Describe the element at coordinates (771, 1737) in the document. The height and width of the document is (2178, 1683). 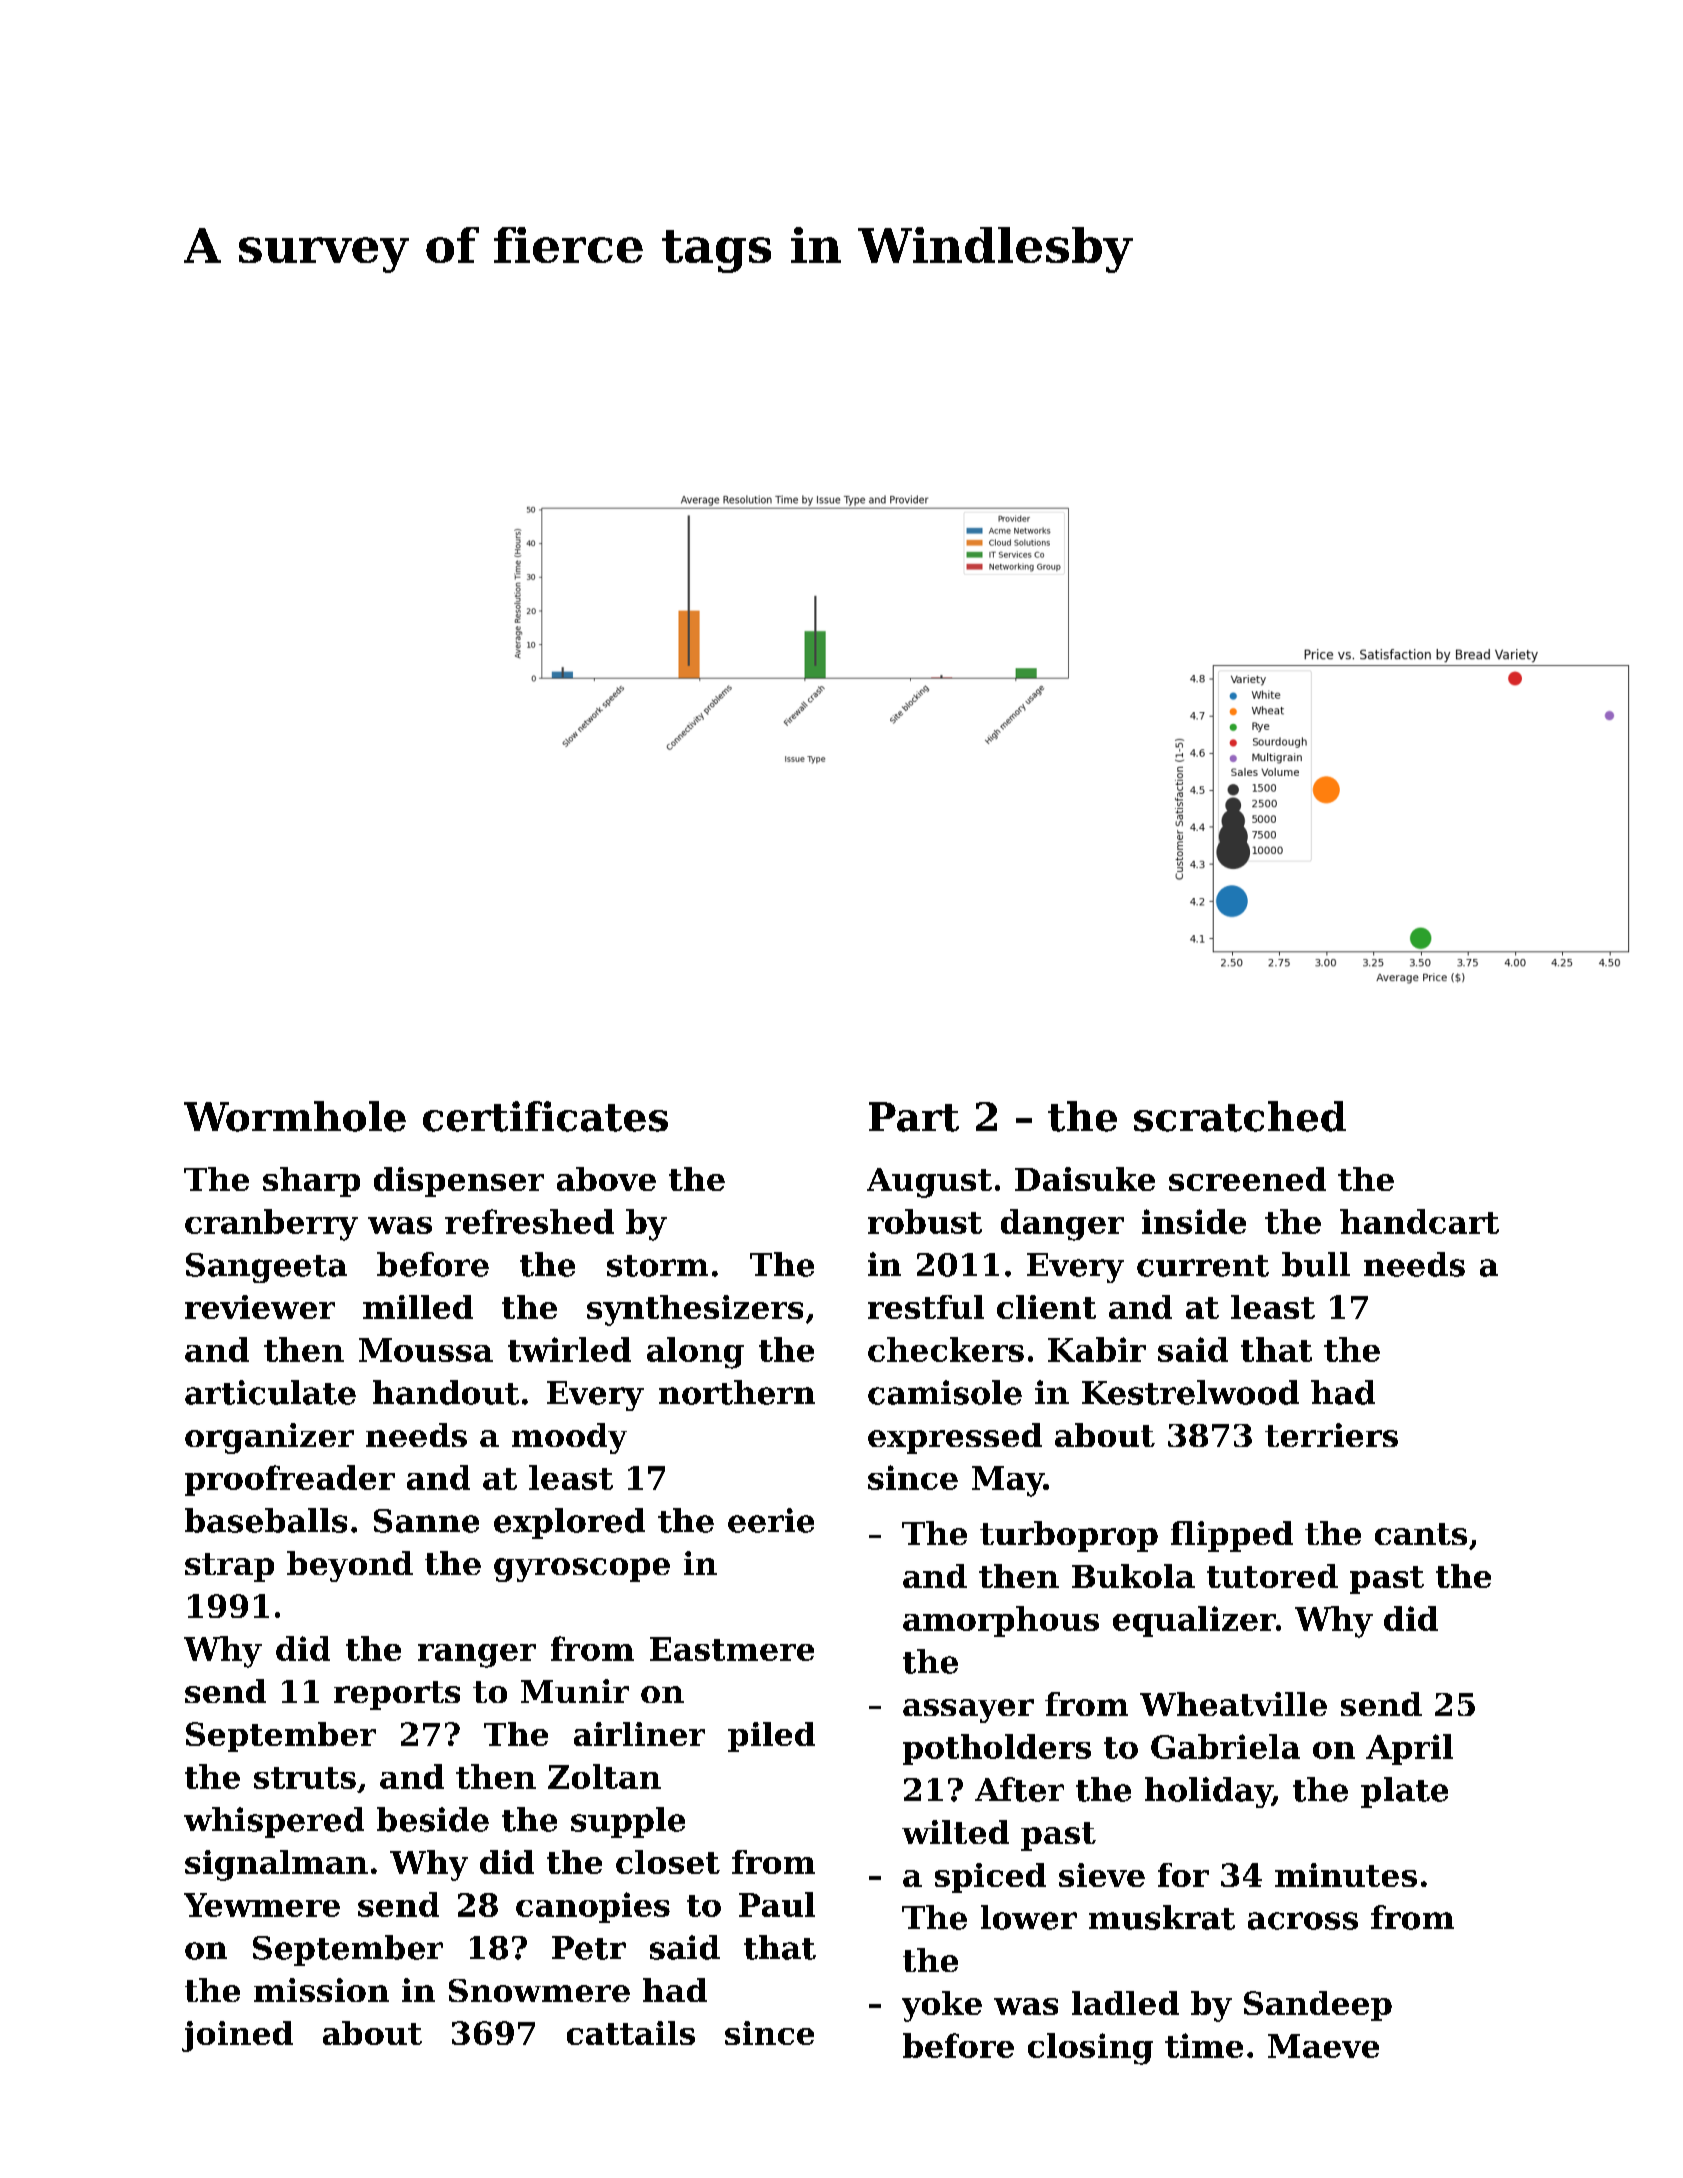
I see `piled` at that location.
